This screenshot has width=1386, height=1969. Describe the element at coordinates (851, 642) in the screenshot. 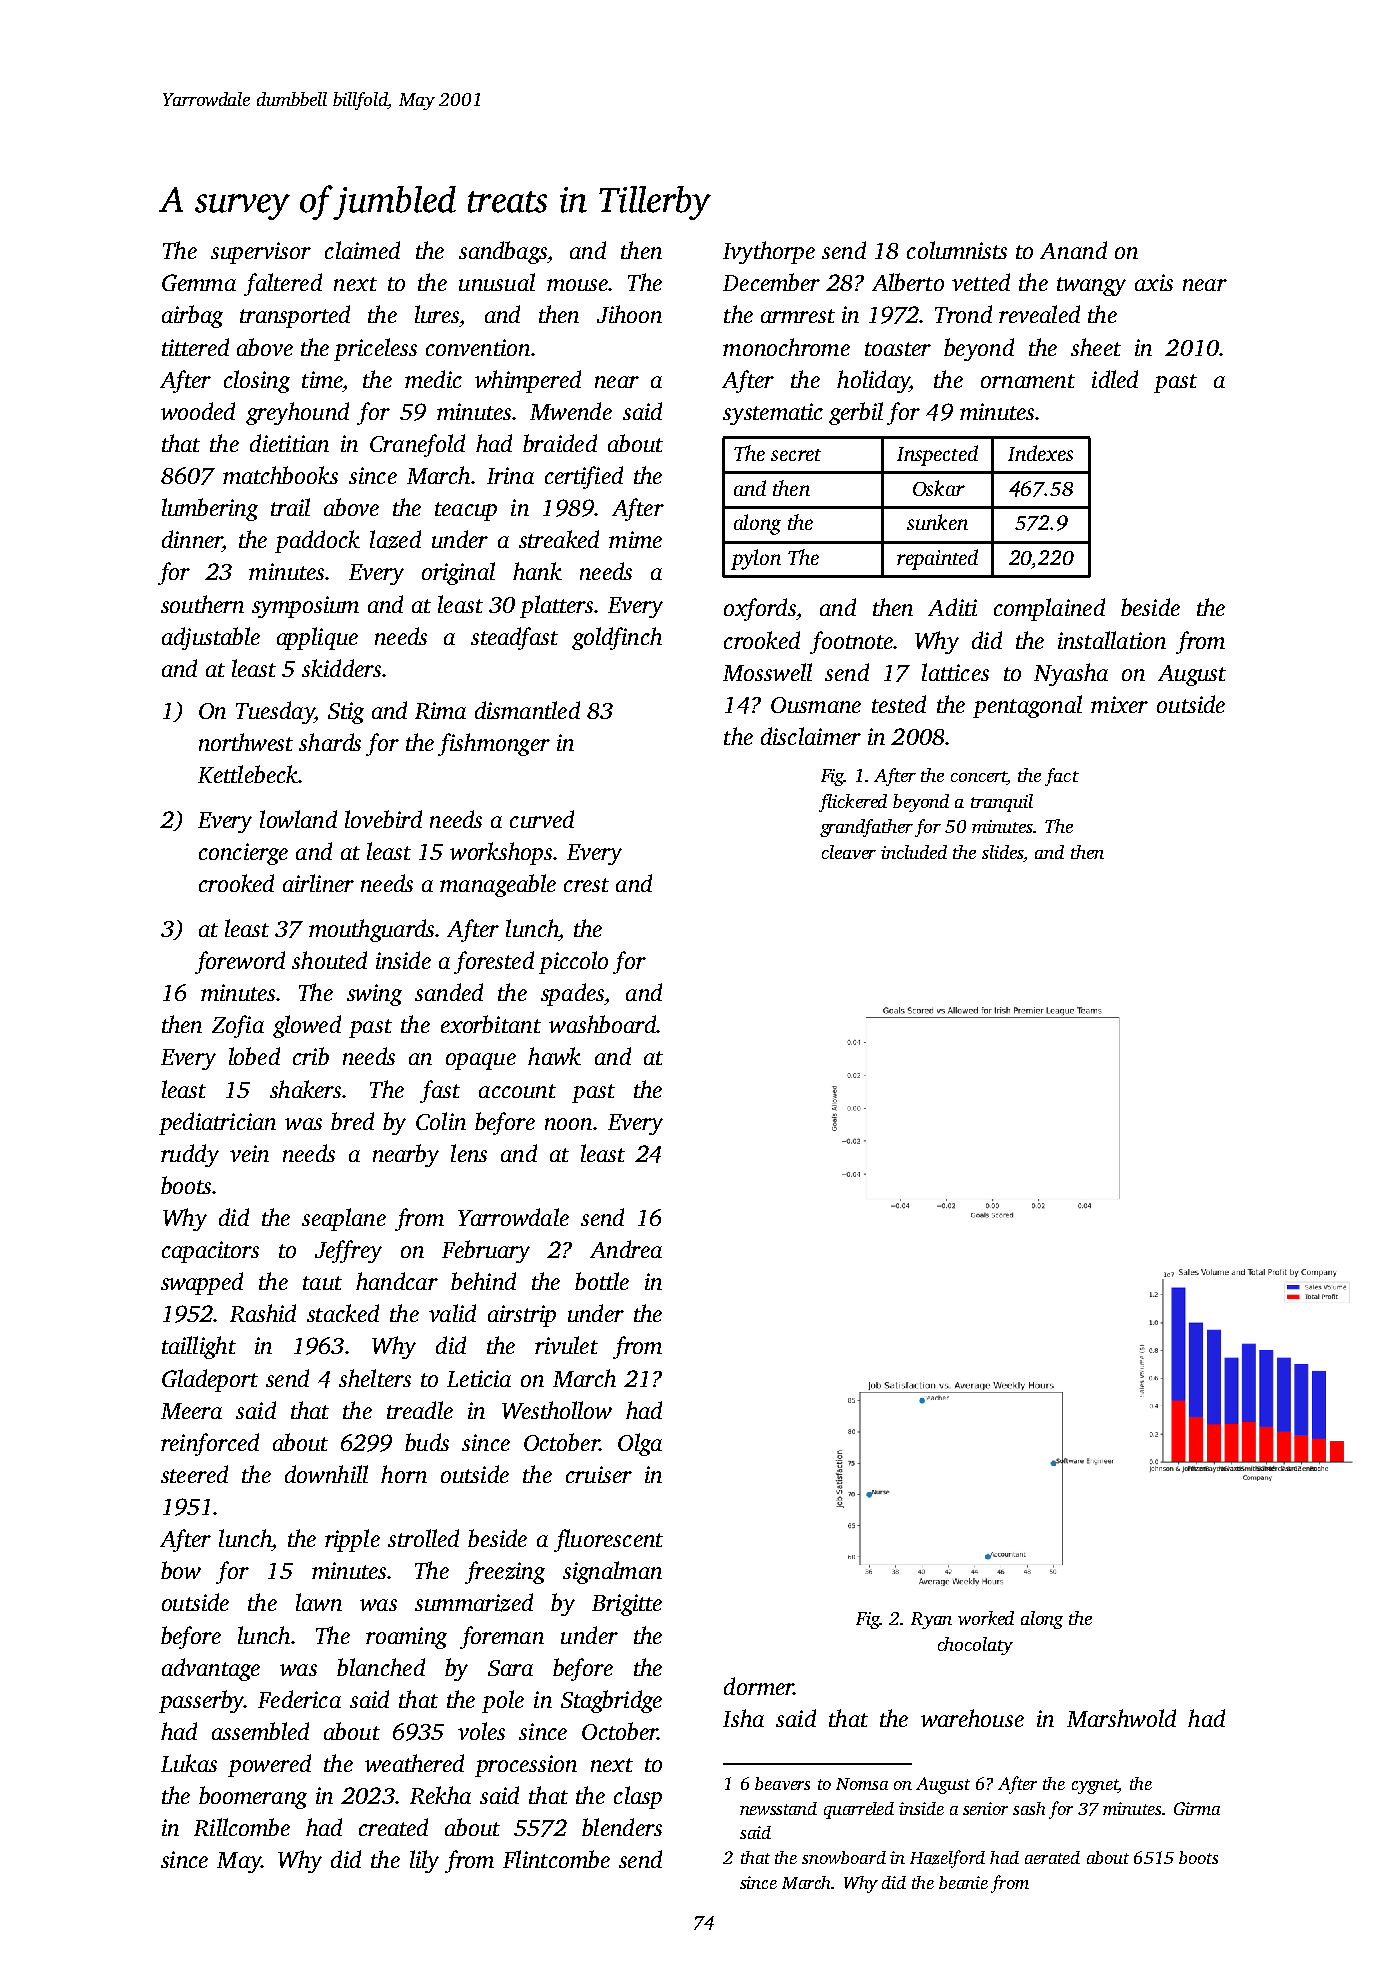

I see `footnote` at that location.
